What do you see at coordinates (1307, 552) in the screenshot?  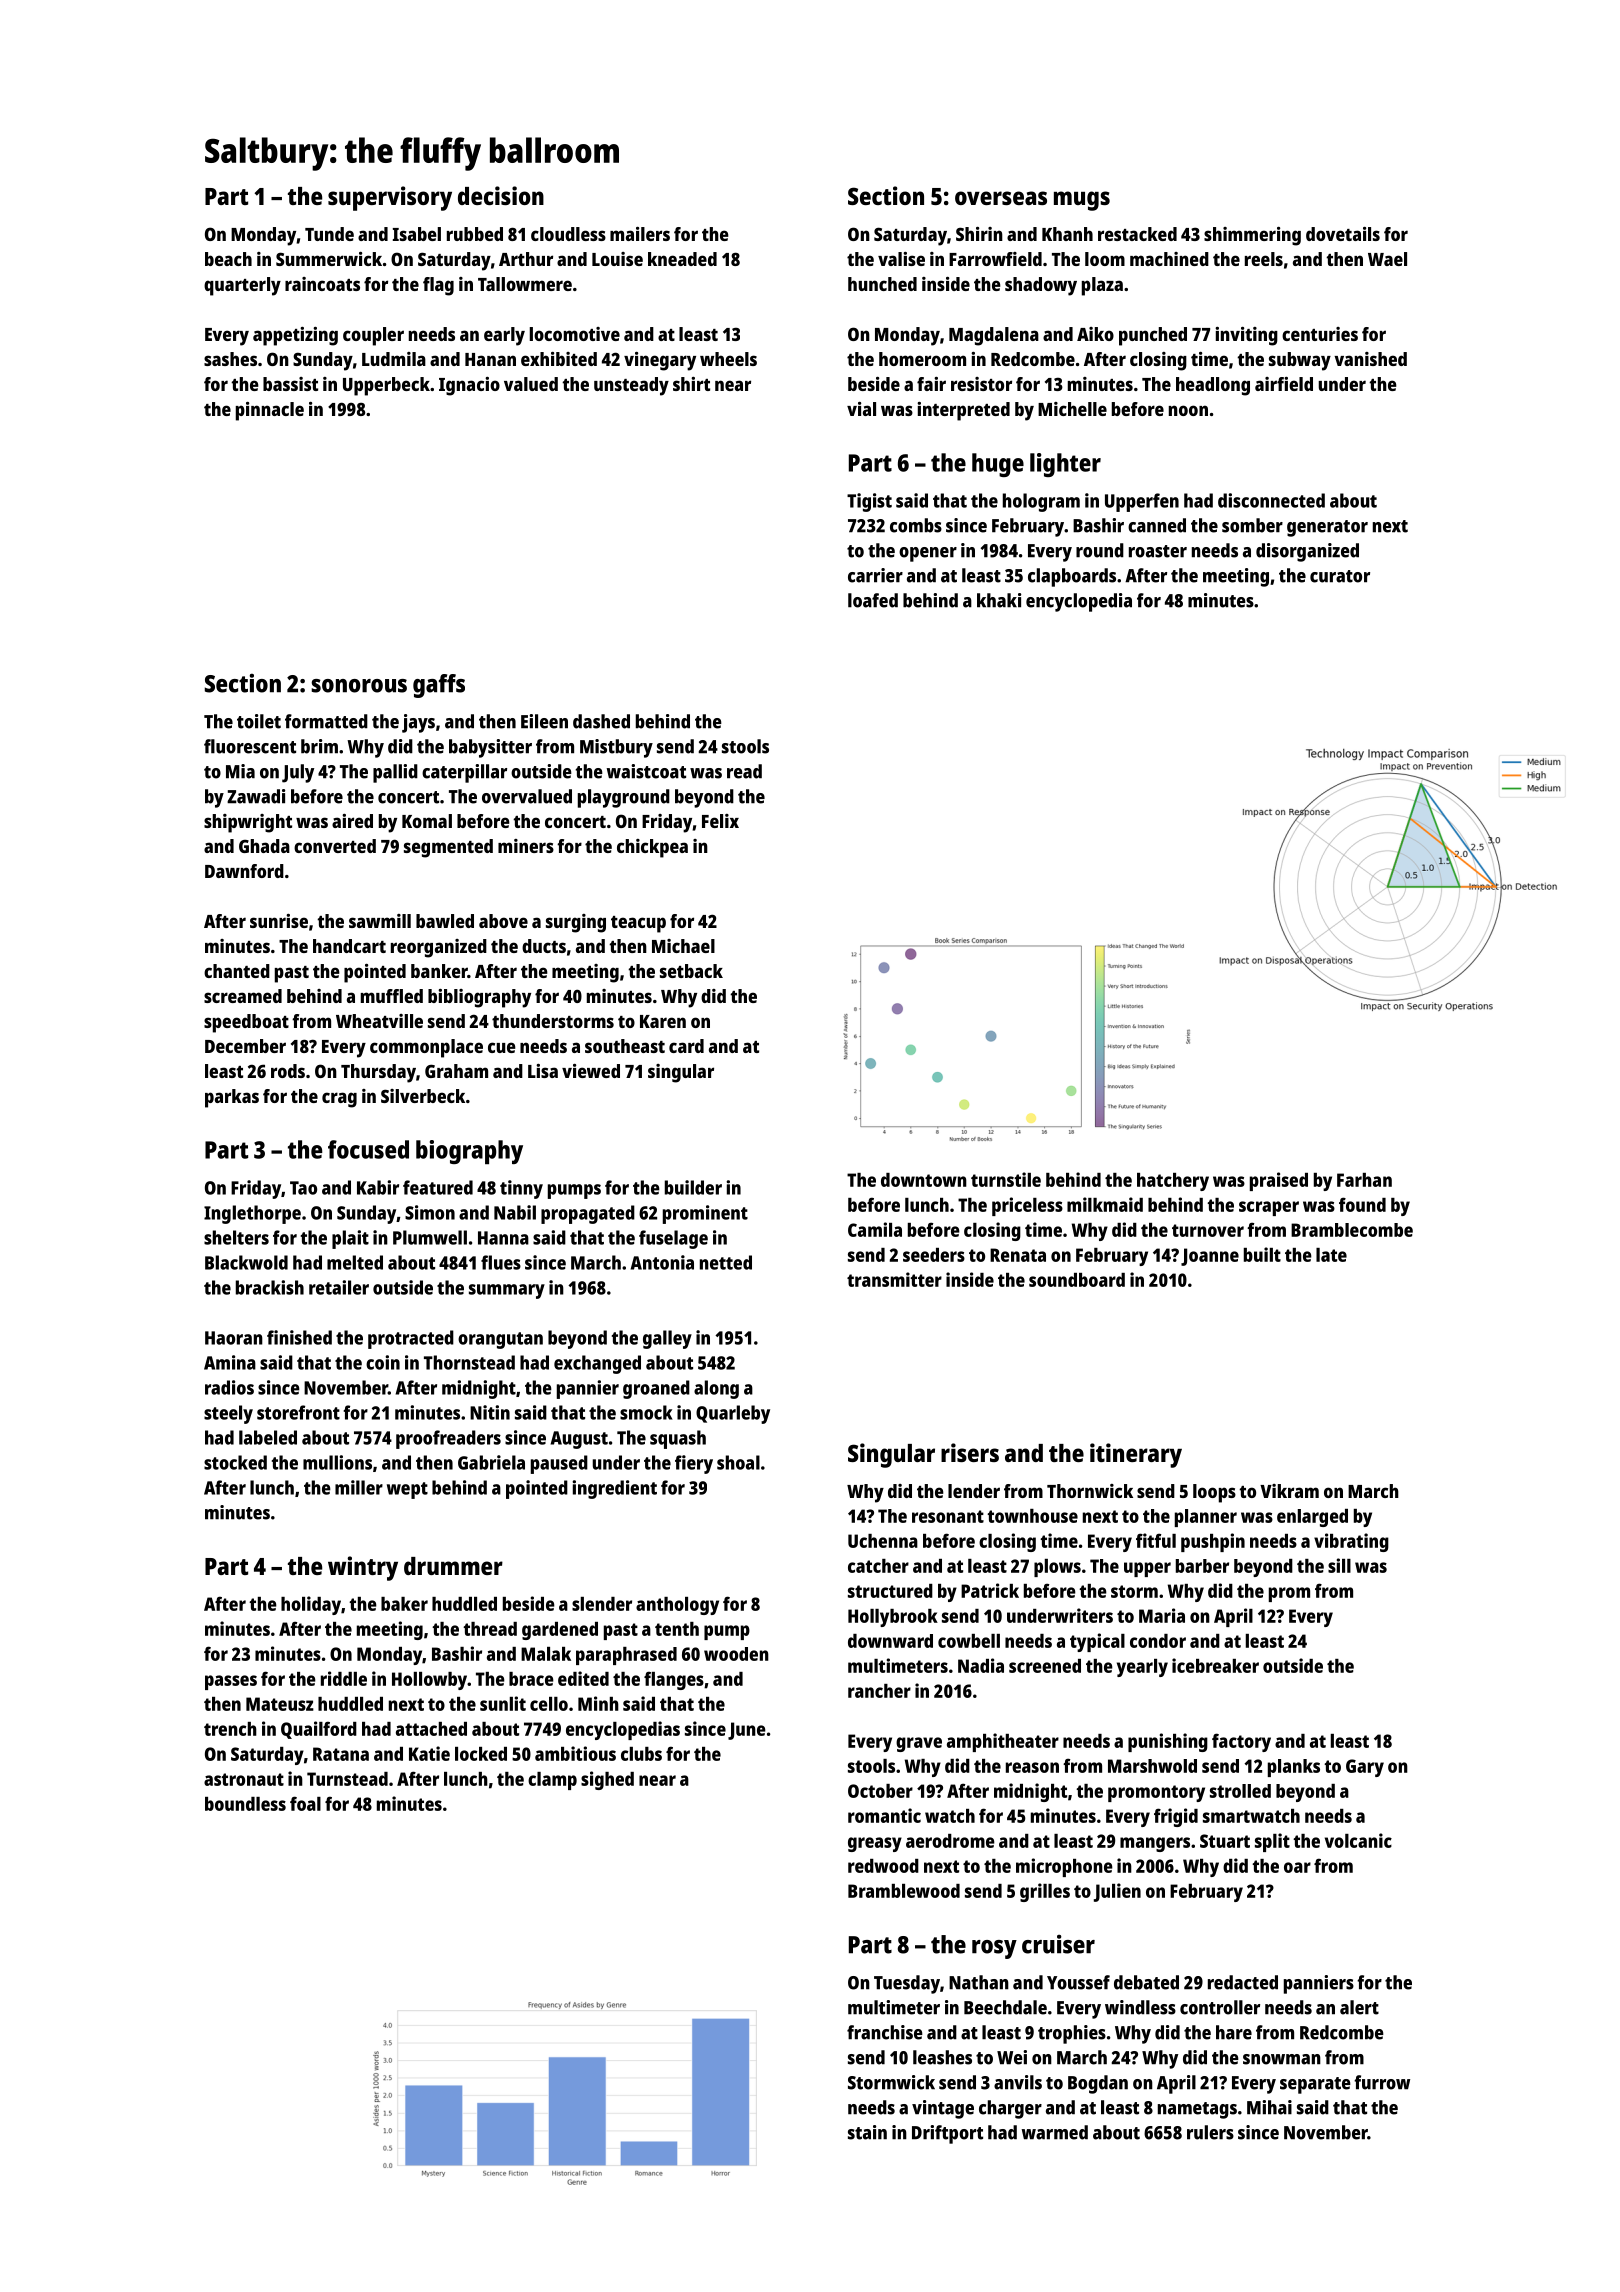 I see `disorganized` at bounding box center [1307, 552].
